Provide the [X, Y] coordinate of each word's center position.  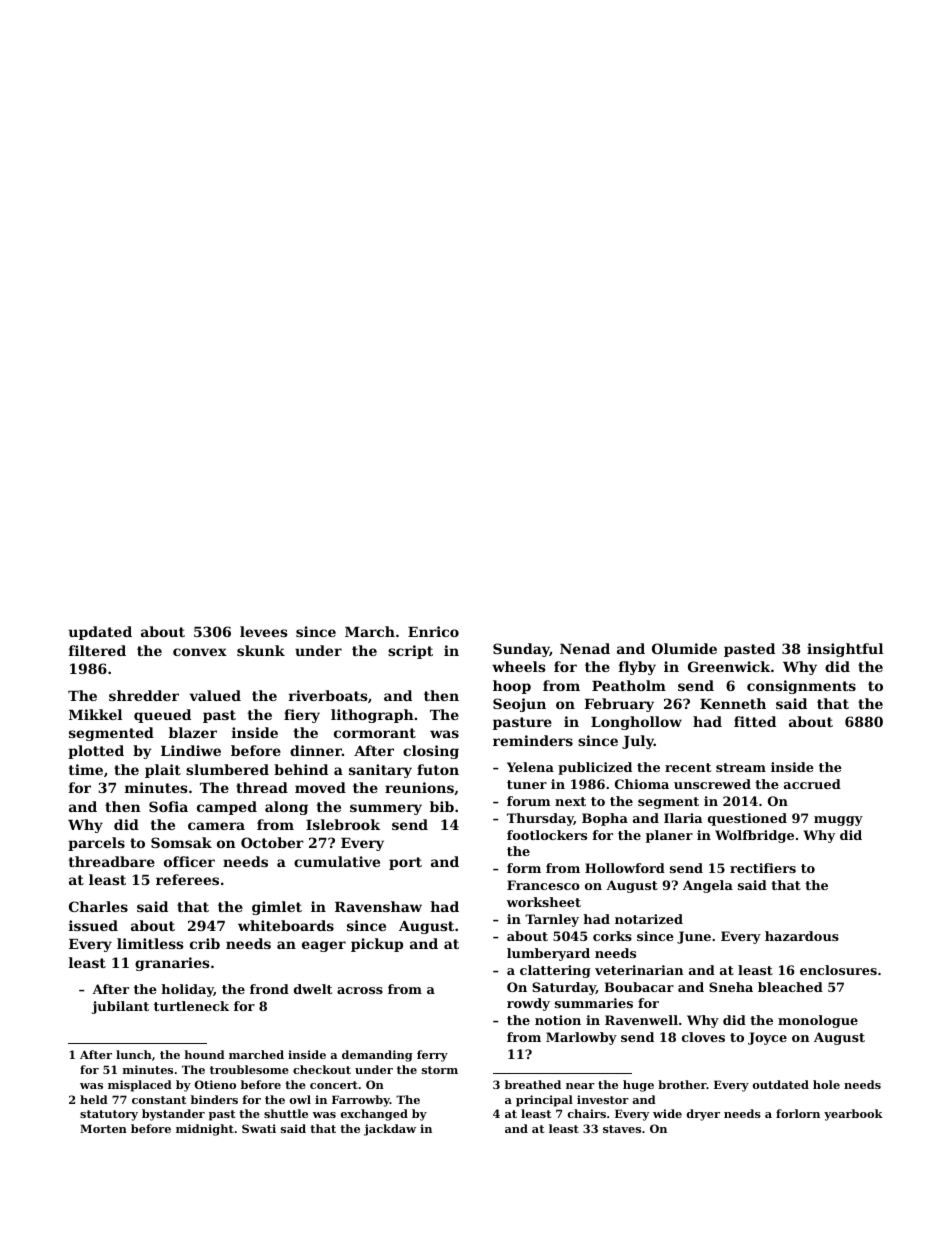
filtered [97, 650]
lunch [134, 1054]
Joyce [767, 1038]
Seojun [519, 705]
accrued [812, 784]
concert [334, 1085]
